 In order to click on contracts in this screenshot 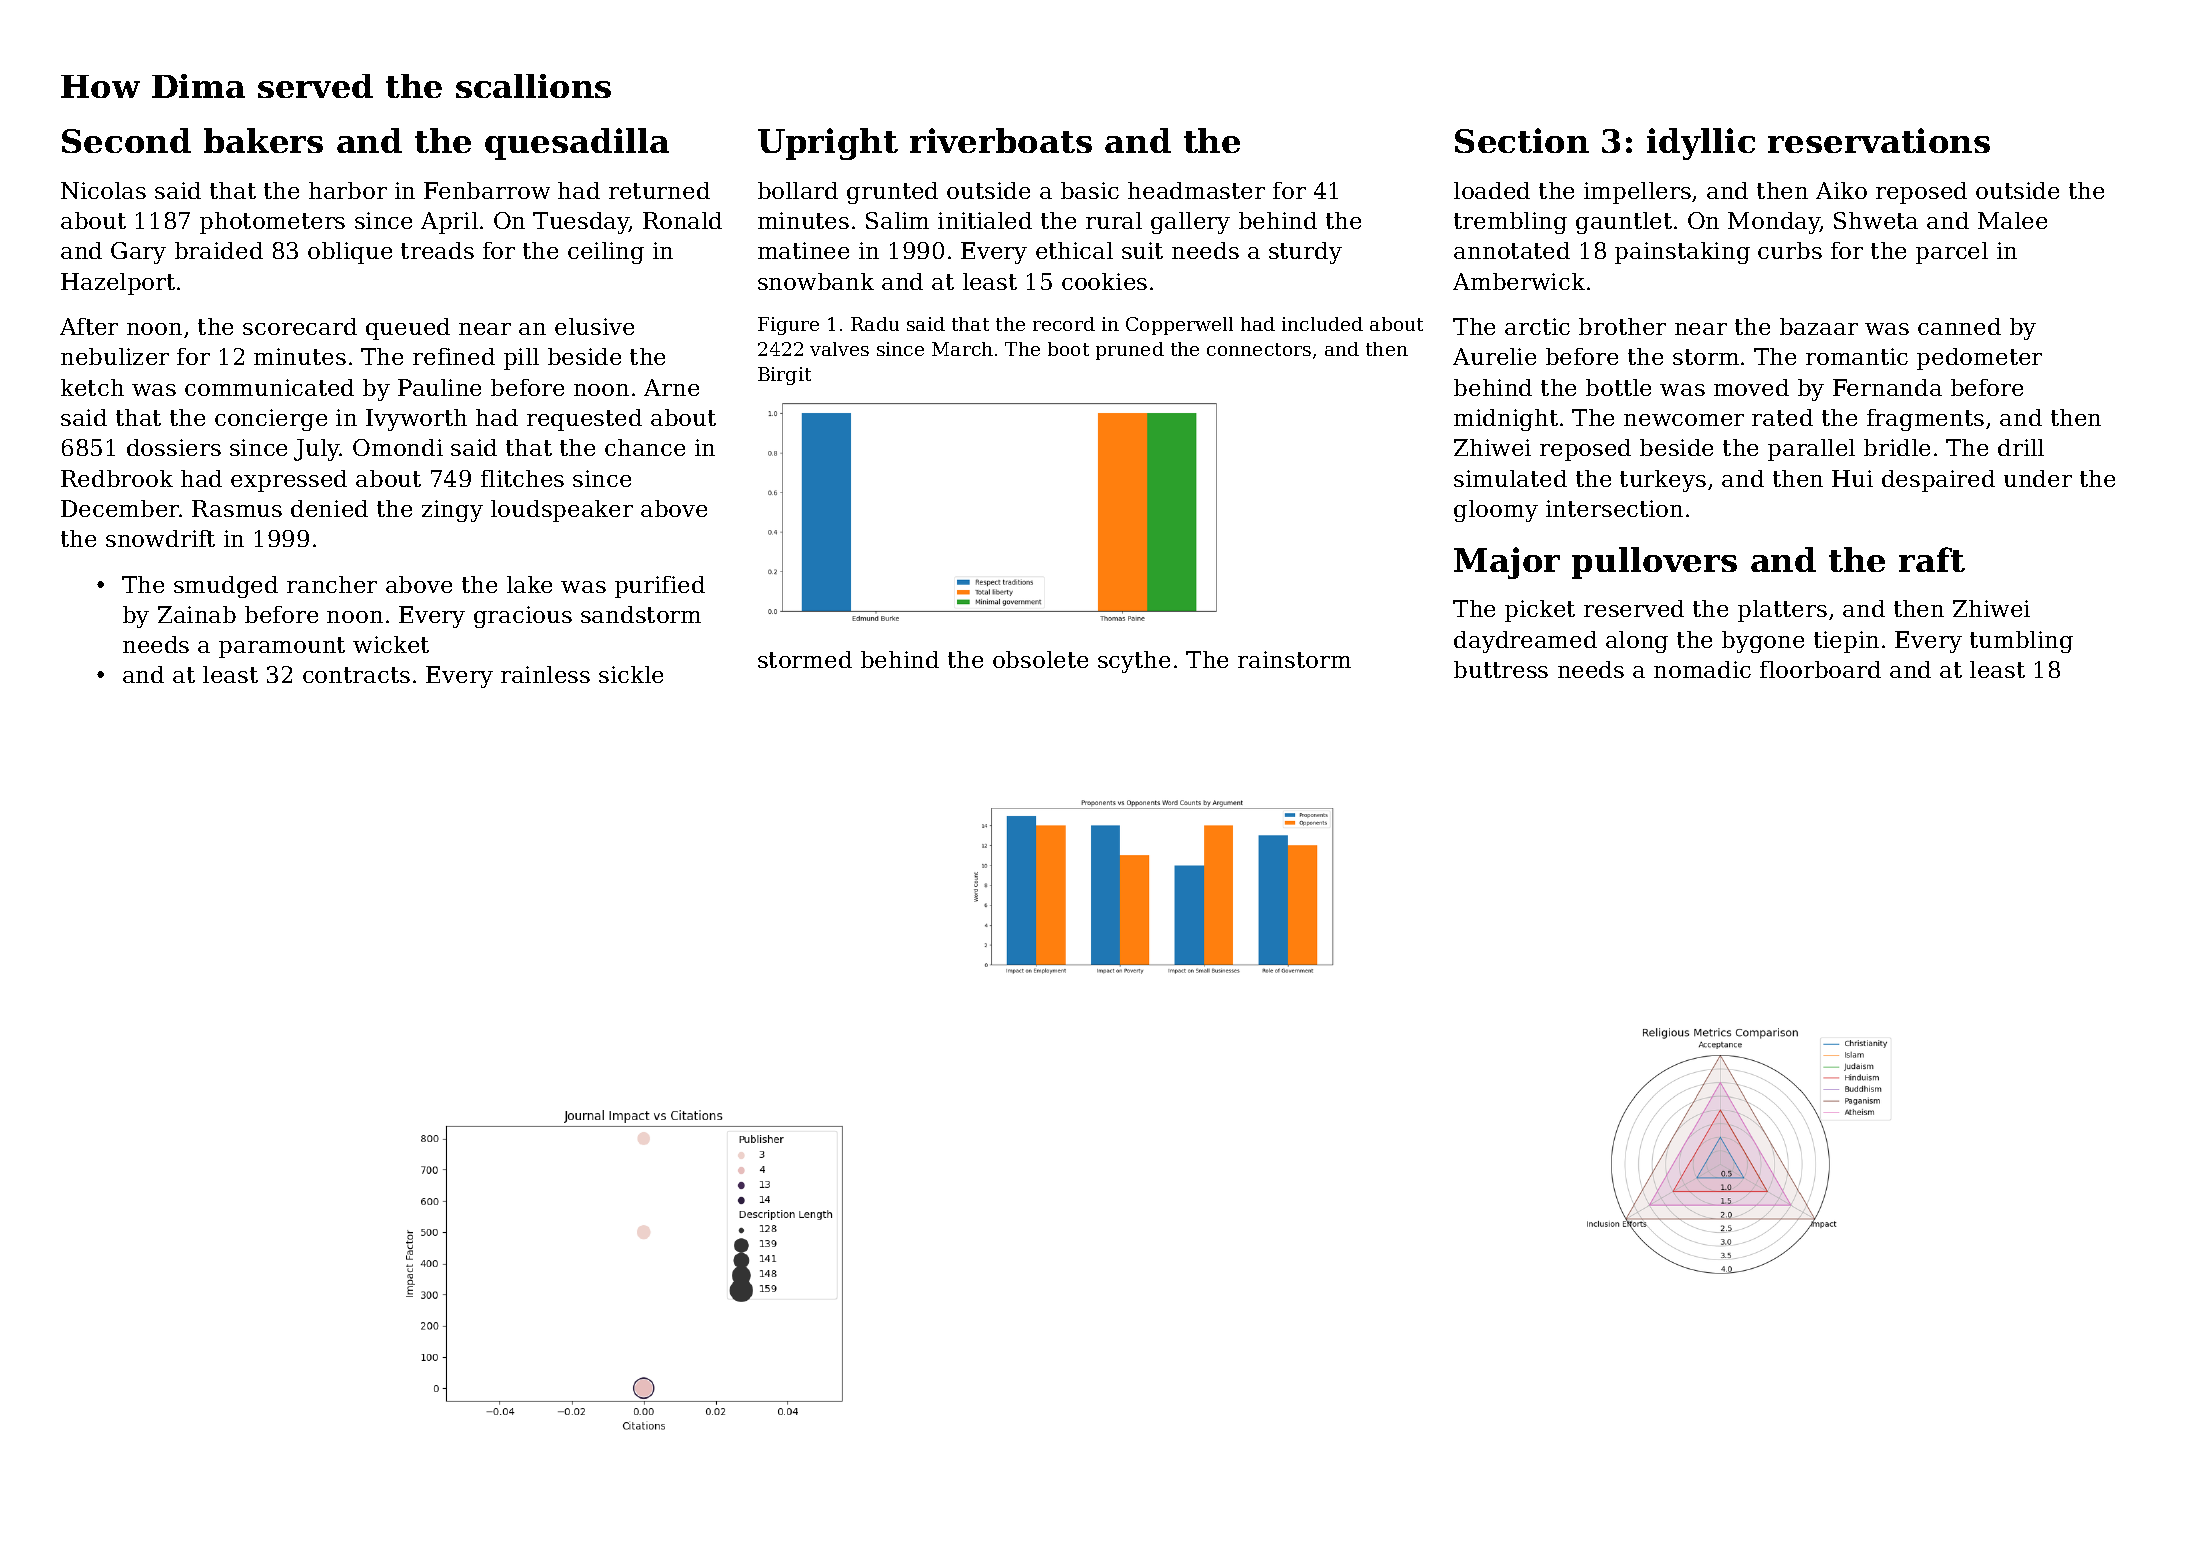, I will do `click(356, 675)`.
